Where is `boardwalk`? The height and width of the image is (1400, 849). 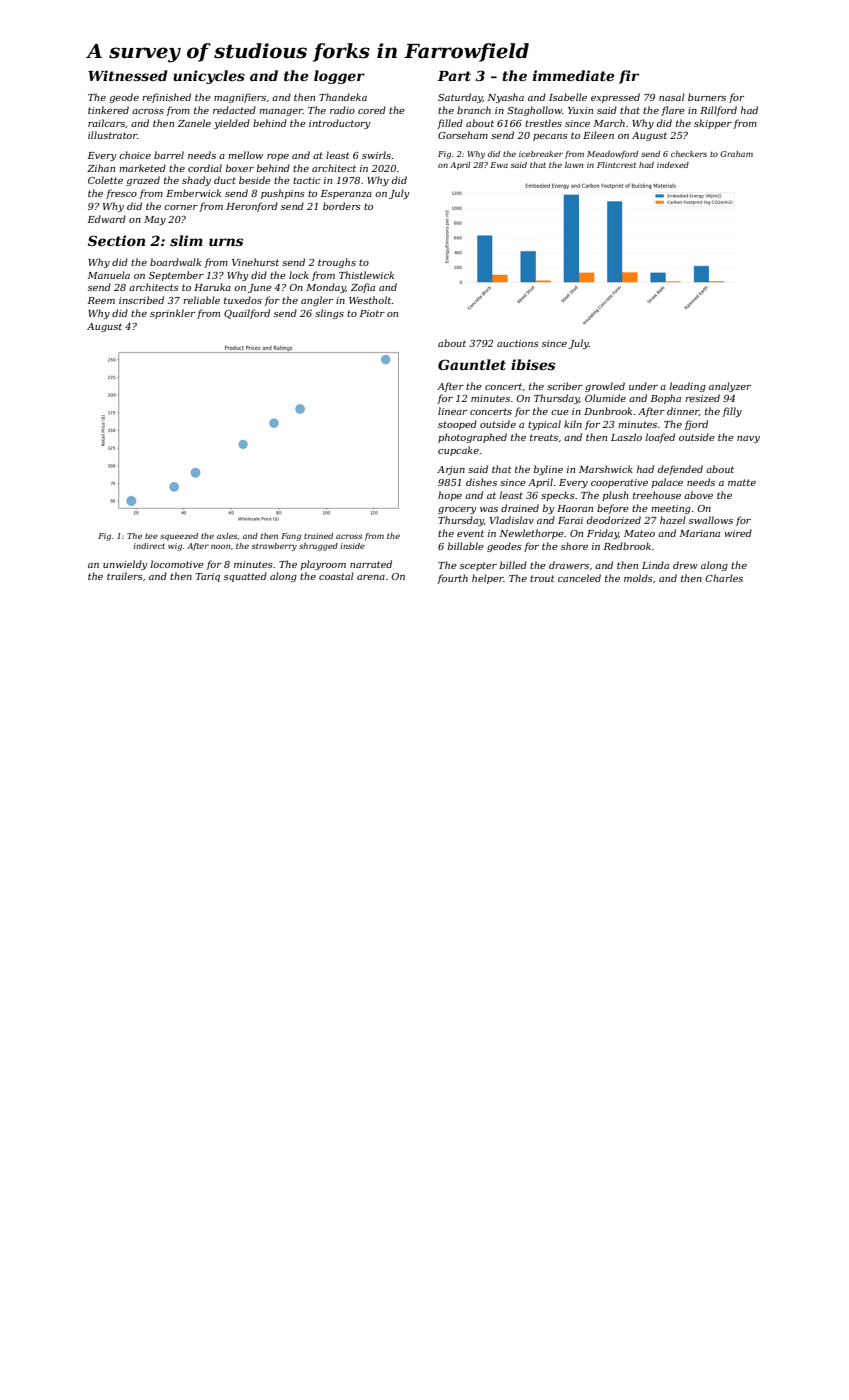
boardwalk is located at coordinates (175, 262).
